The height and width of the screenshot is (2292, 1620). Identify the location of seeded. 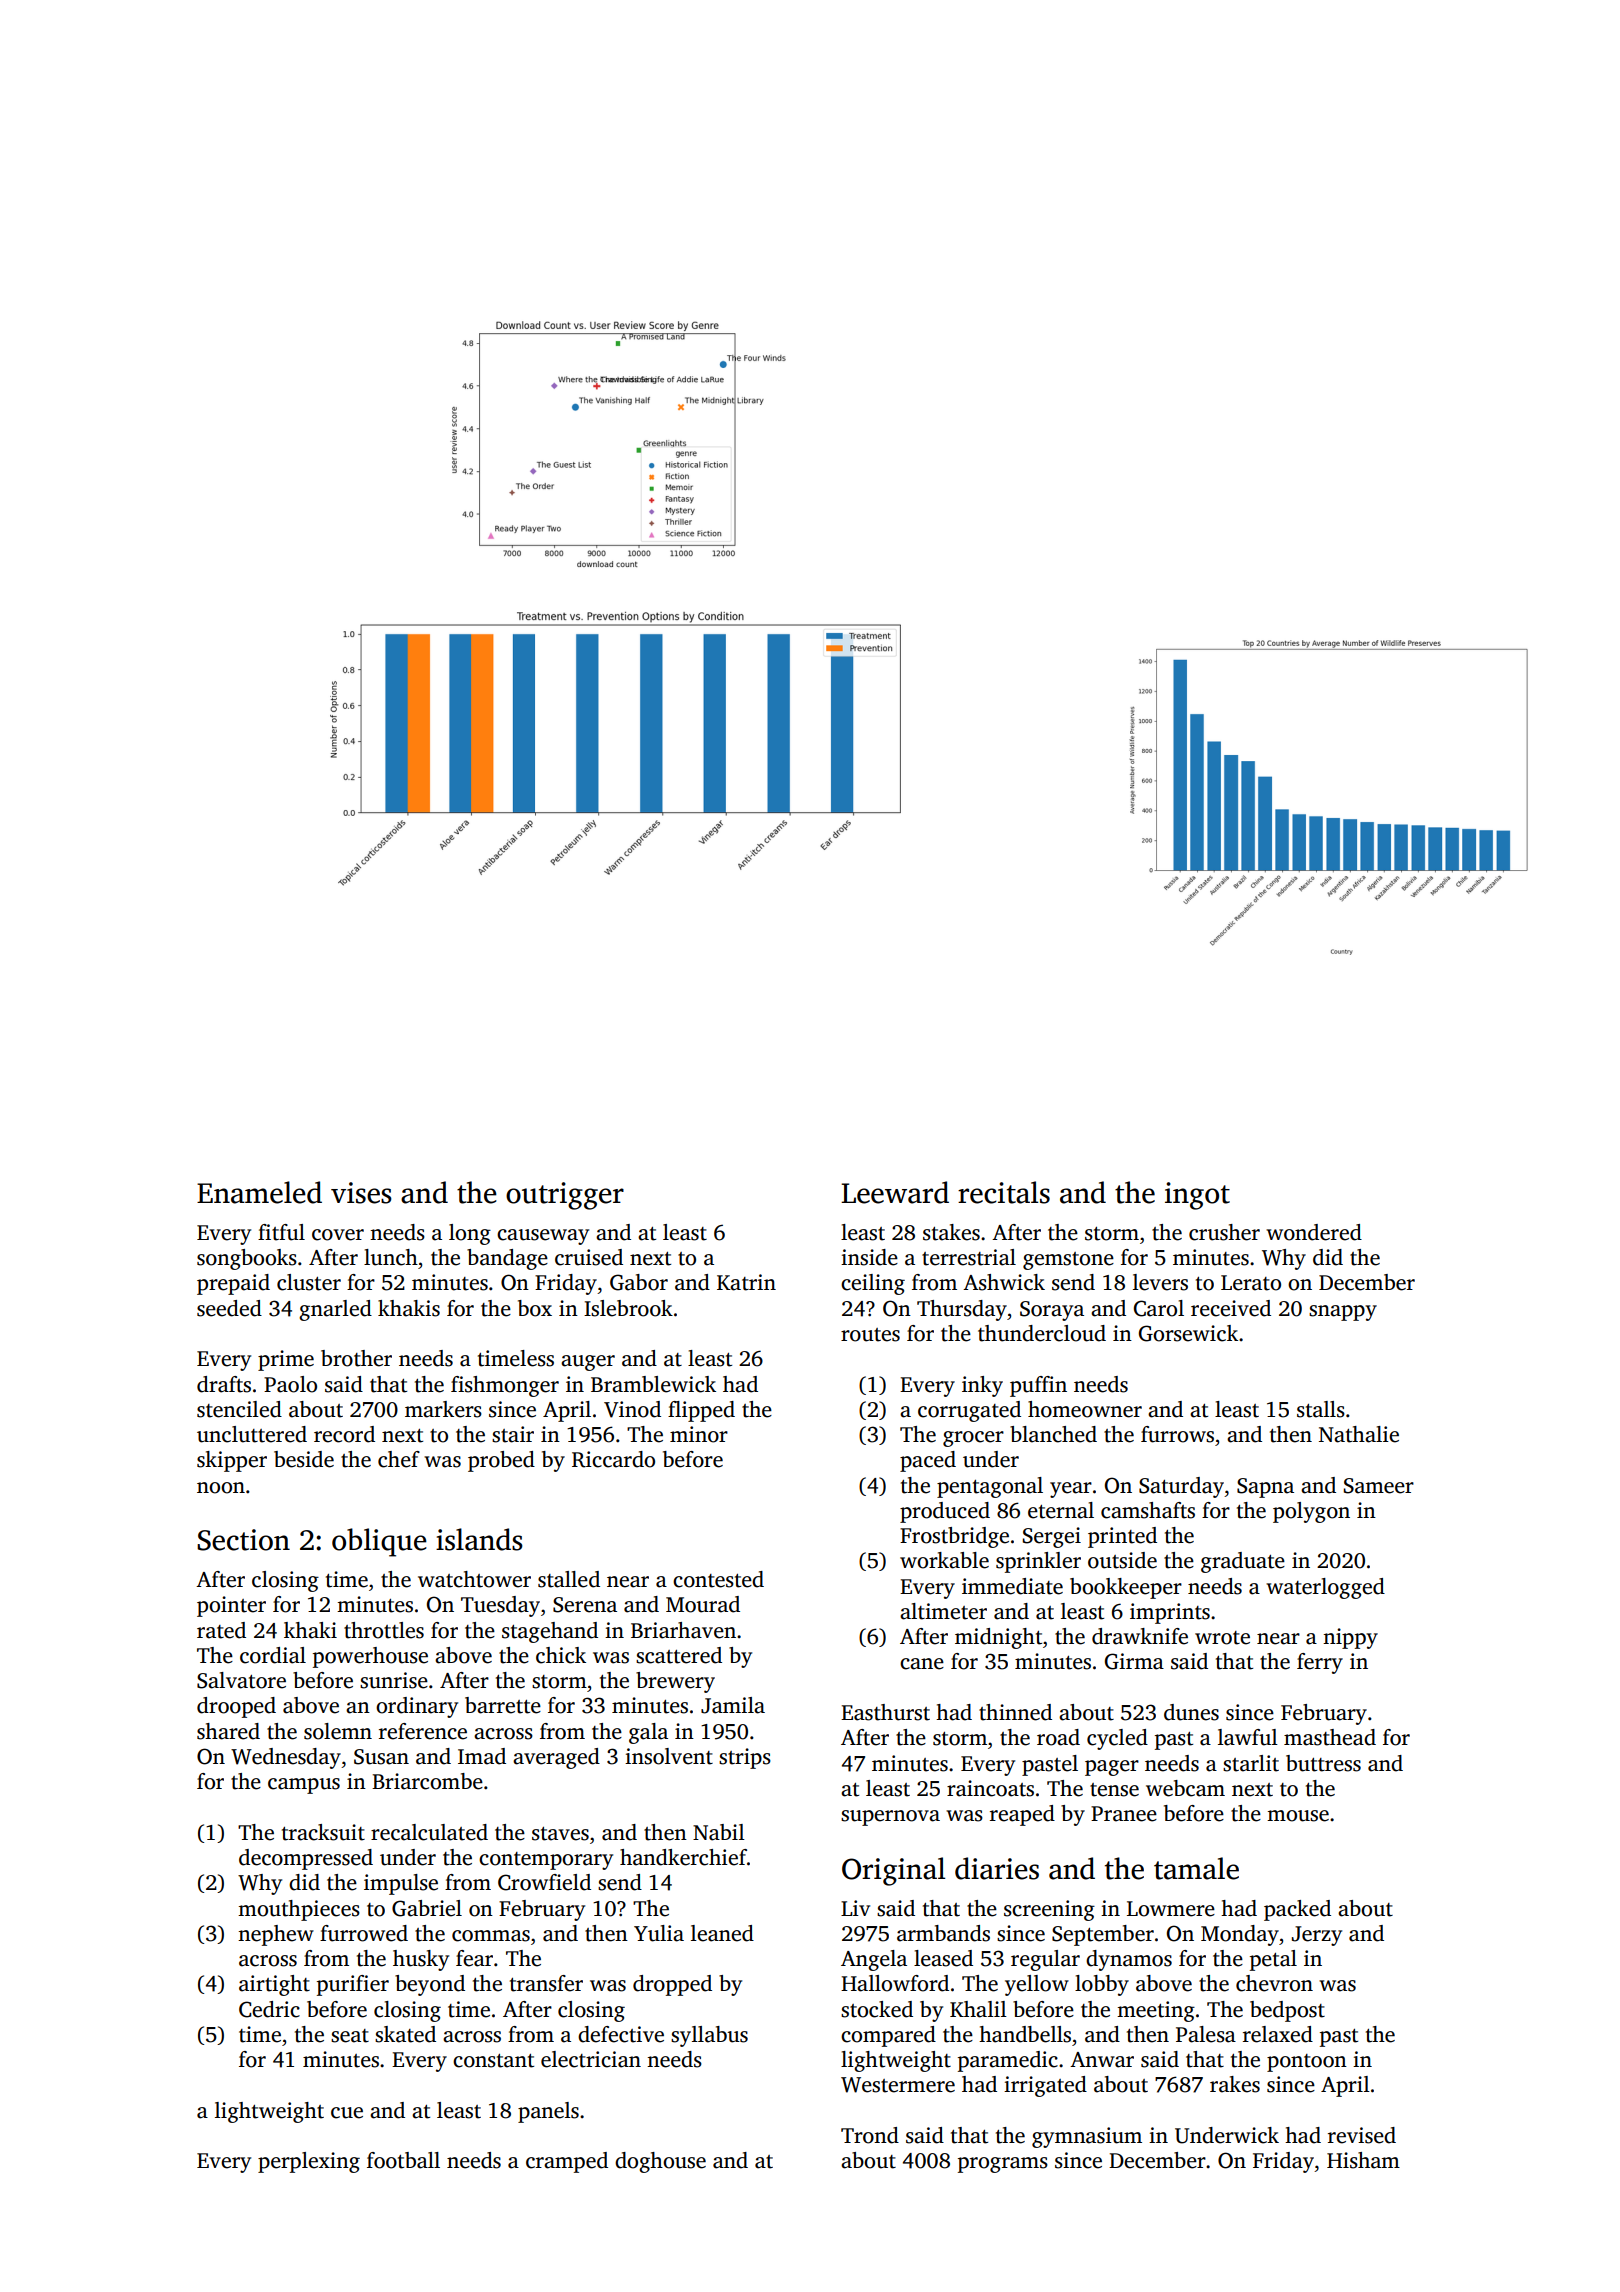
(229, 1308).
